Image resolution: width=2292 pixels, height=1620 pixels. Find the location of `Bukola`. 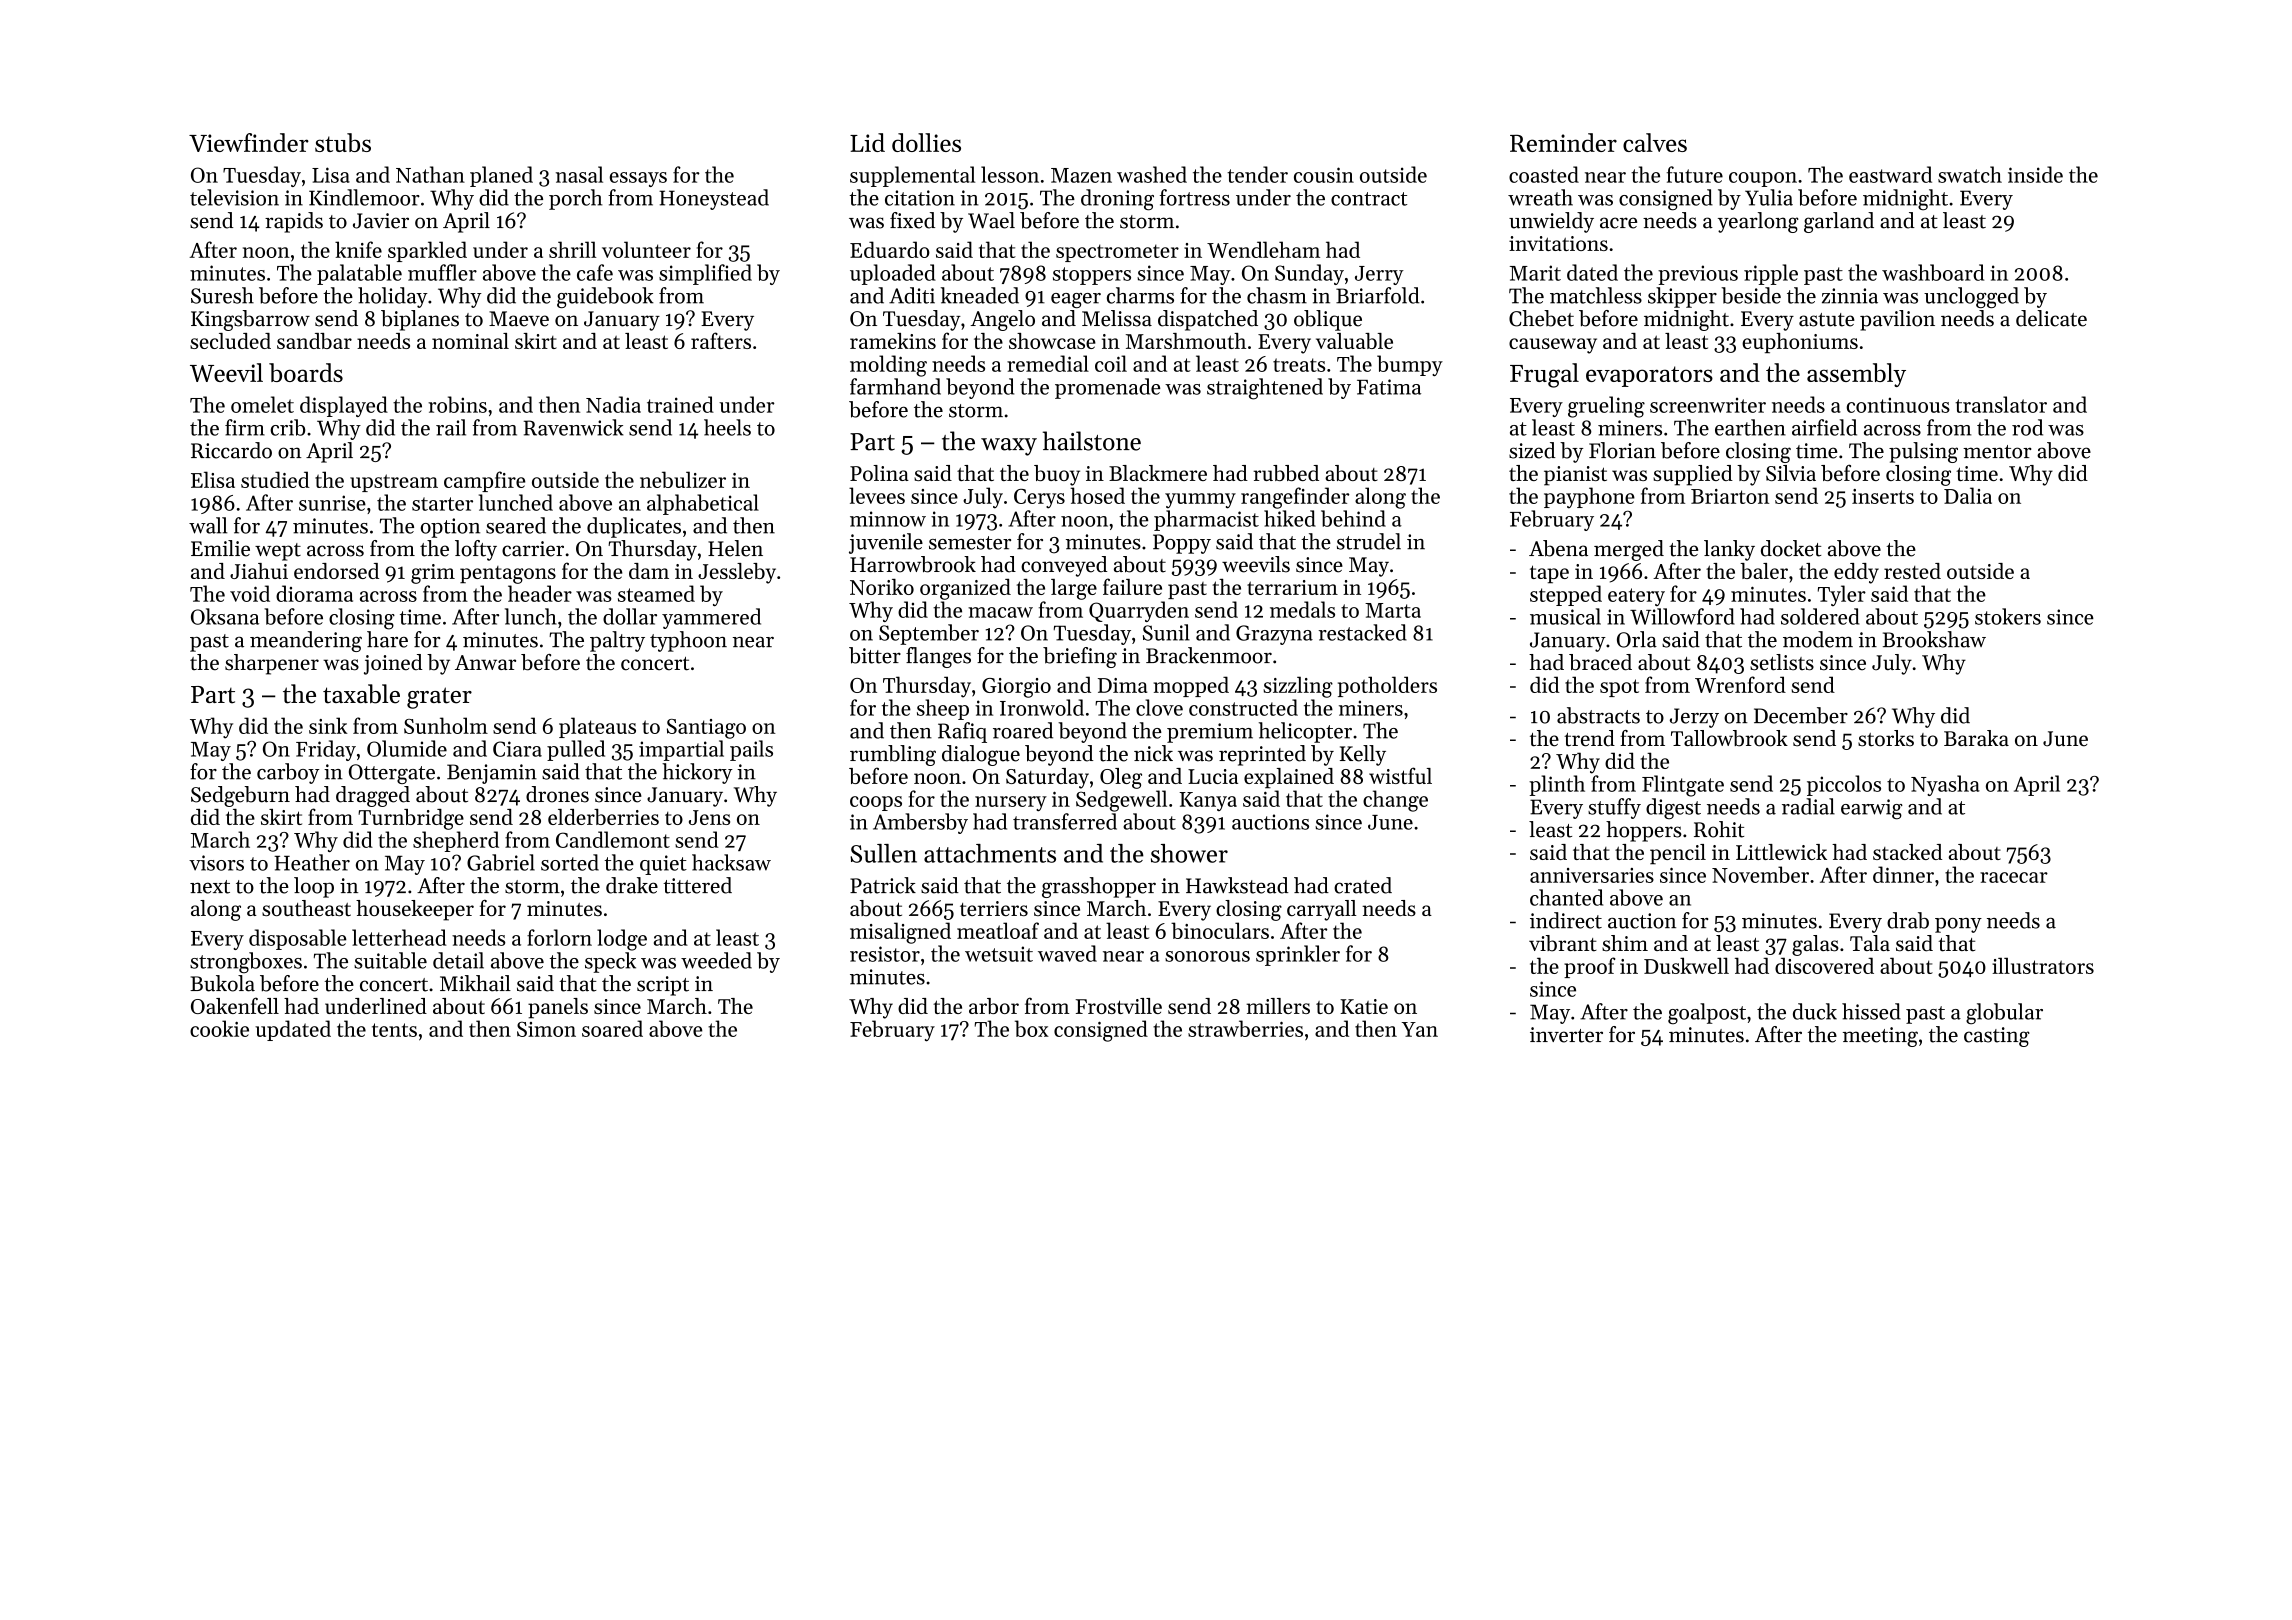

Bukola is located at coordinates (222, 983).
